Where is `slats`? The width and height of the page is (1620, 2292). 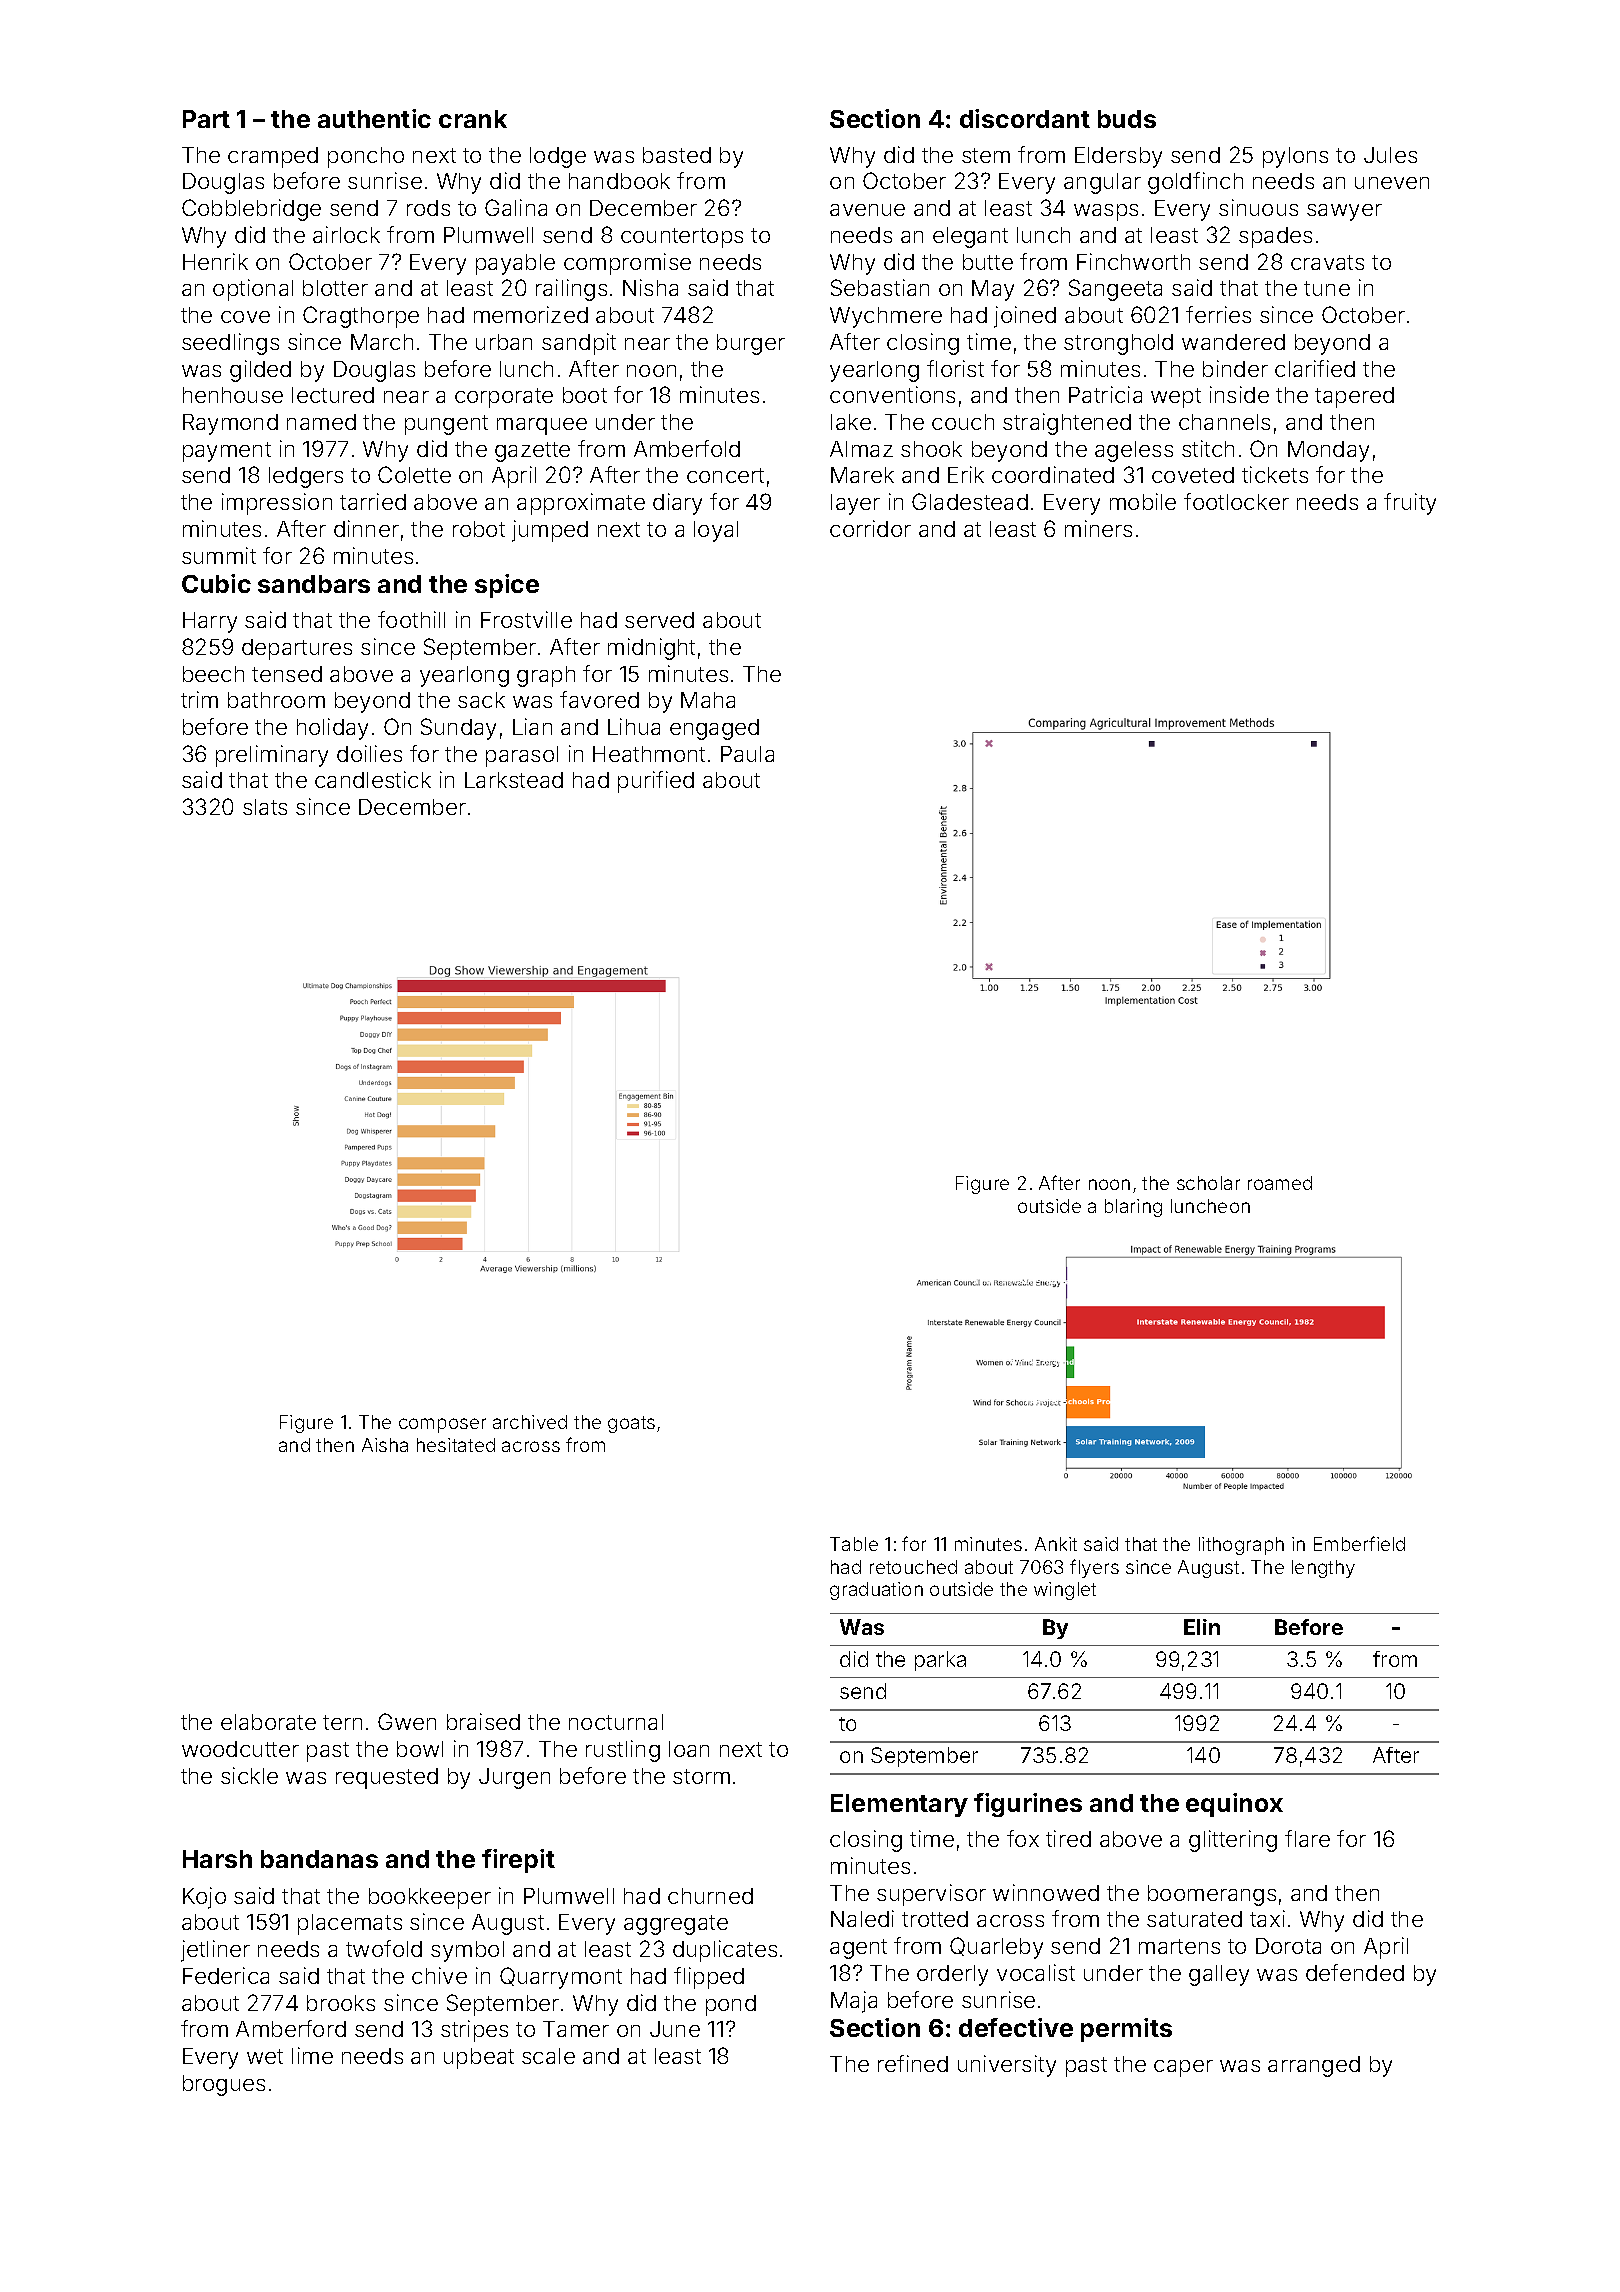
slats is located at coordinates (265, 807).
